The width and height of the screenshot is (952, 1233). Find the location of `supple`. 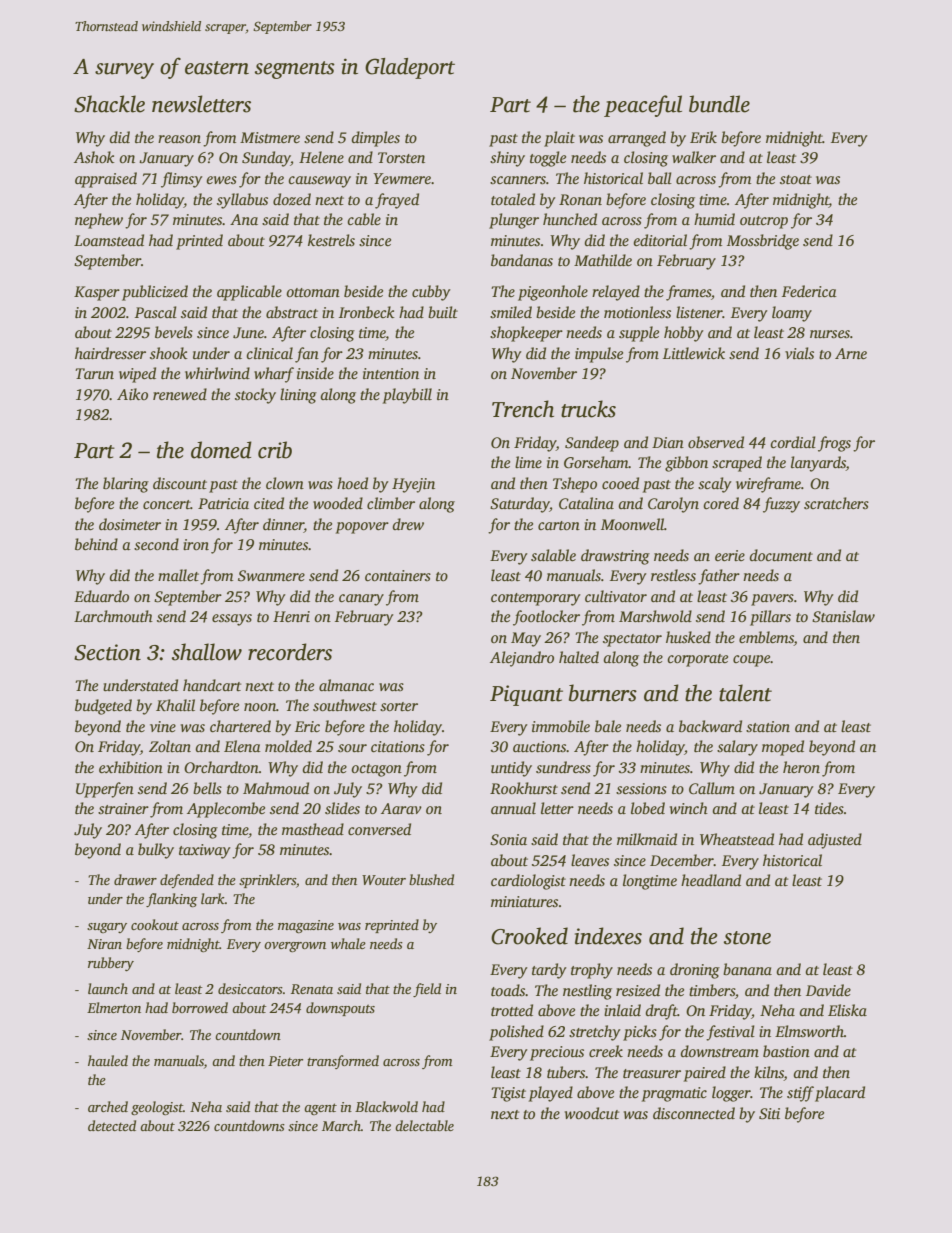

supple is located at coordinates (639, 334).
